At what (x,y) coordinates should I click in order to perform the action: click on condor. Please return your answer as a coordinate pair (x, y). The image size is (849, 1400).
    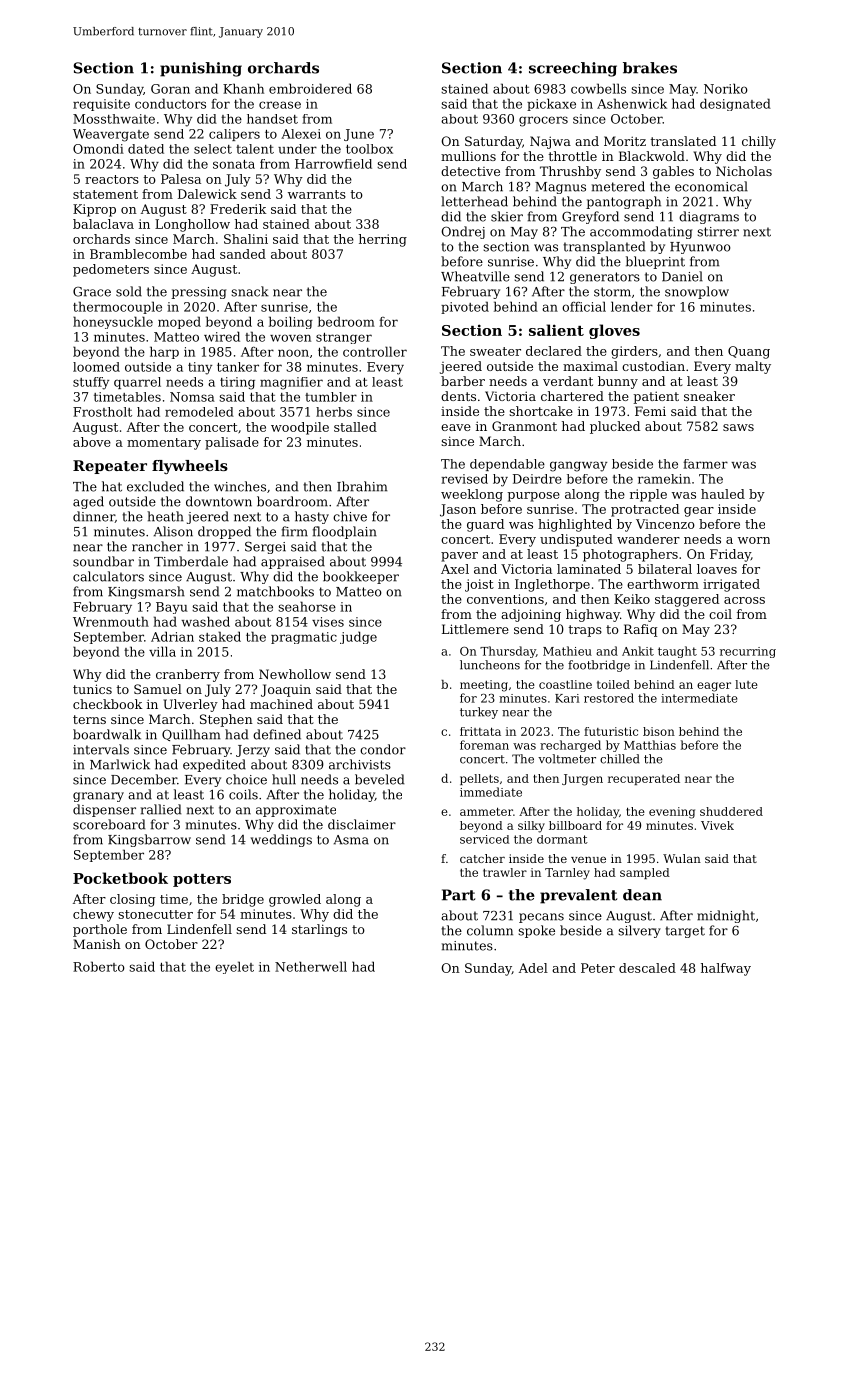
    Looking at the image, I should click on (383, 749).
